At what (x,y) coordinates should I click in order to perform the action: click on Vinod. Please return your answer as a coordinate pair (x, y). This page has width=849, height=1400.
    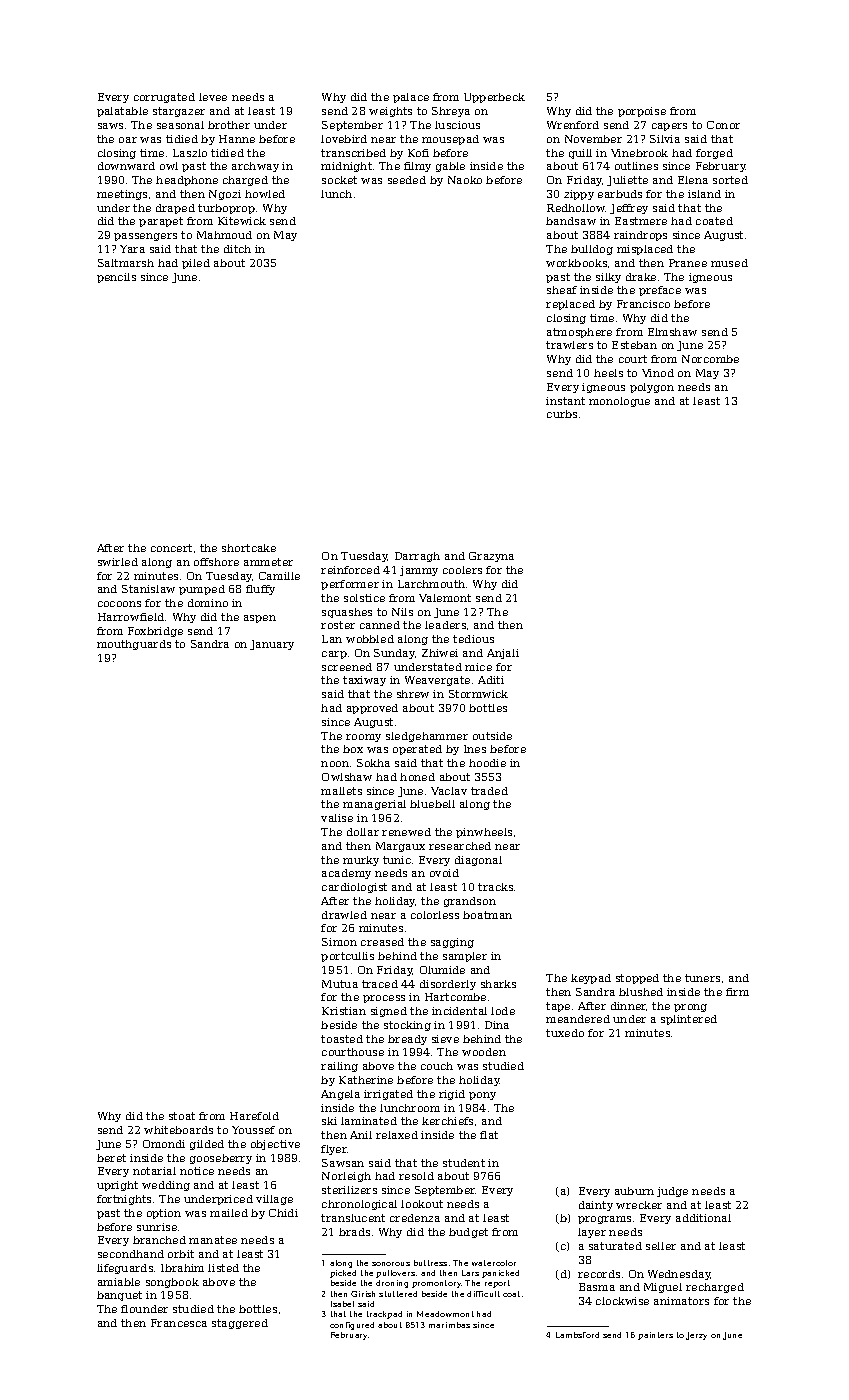
    Looking at the image, I should click on (658, 373).
